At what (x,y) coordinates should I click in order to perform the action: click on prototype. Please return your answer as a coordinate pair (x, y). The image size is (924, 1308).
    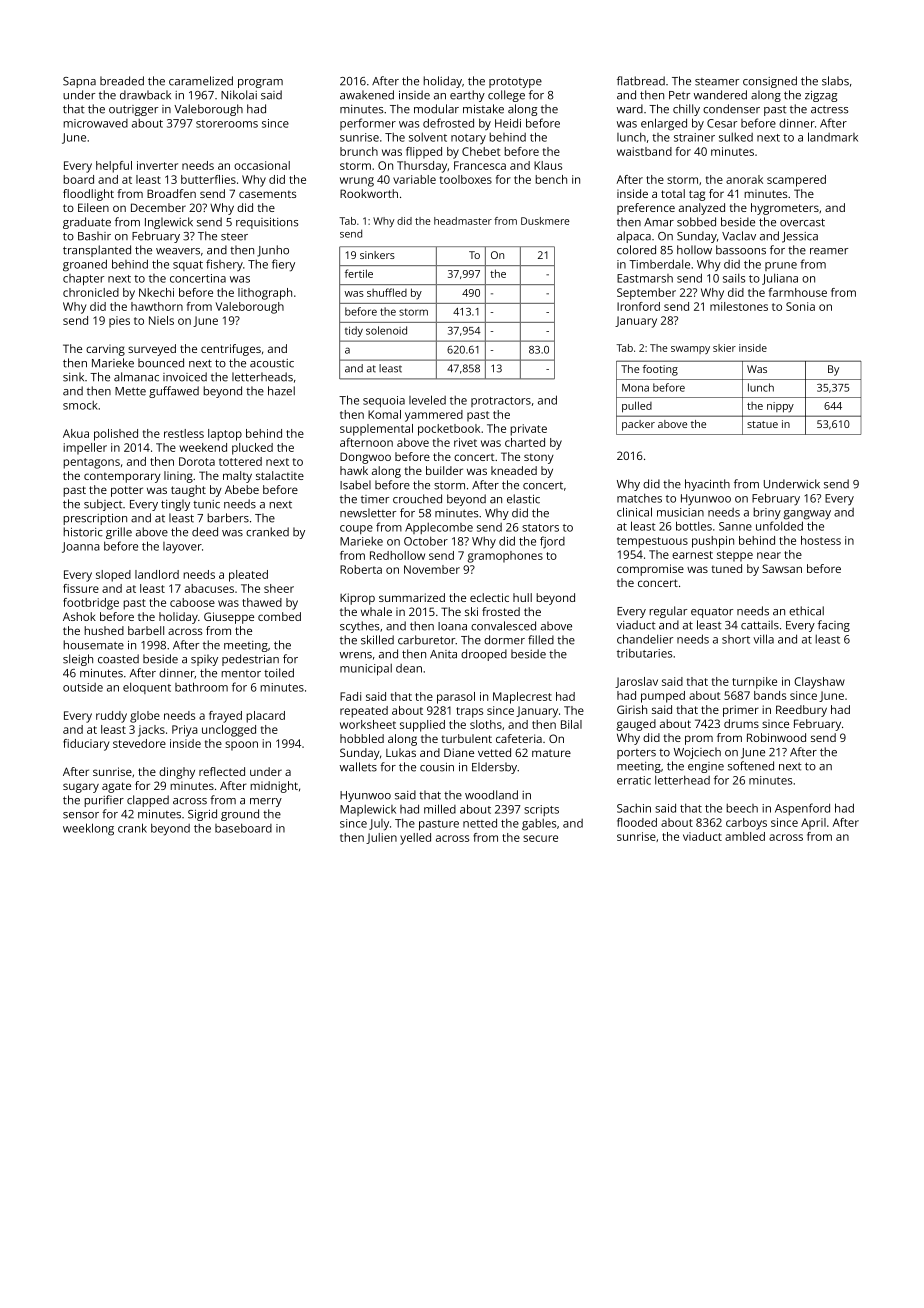
    Looking at the image, I should click on (515, 83).
